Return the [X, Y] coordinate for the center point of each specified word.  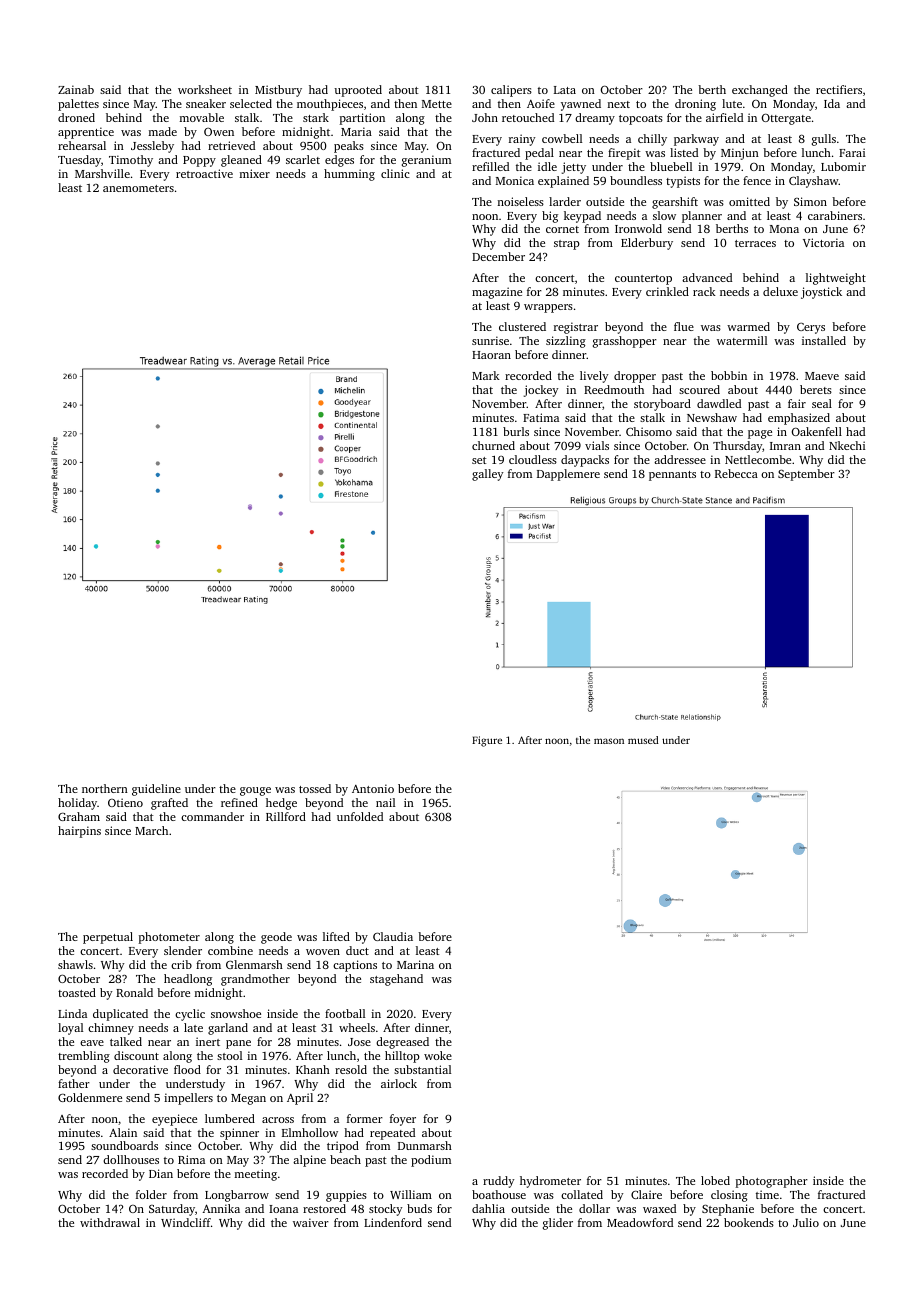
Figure [487, 741]
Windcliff [186, 1222]
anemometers [138, 188]
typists [683, 182]
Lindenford [393, 1222]
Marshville [102, 173]
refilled [490, 166]
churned [493, 445]
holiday [77, 804]
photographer [771, 1182]
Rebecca [736, 473]
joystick [821, 293]
